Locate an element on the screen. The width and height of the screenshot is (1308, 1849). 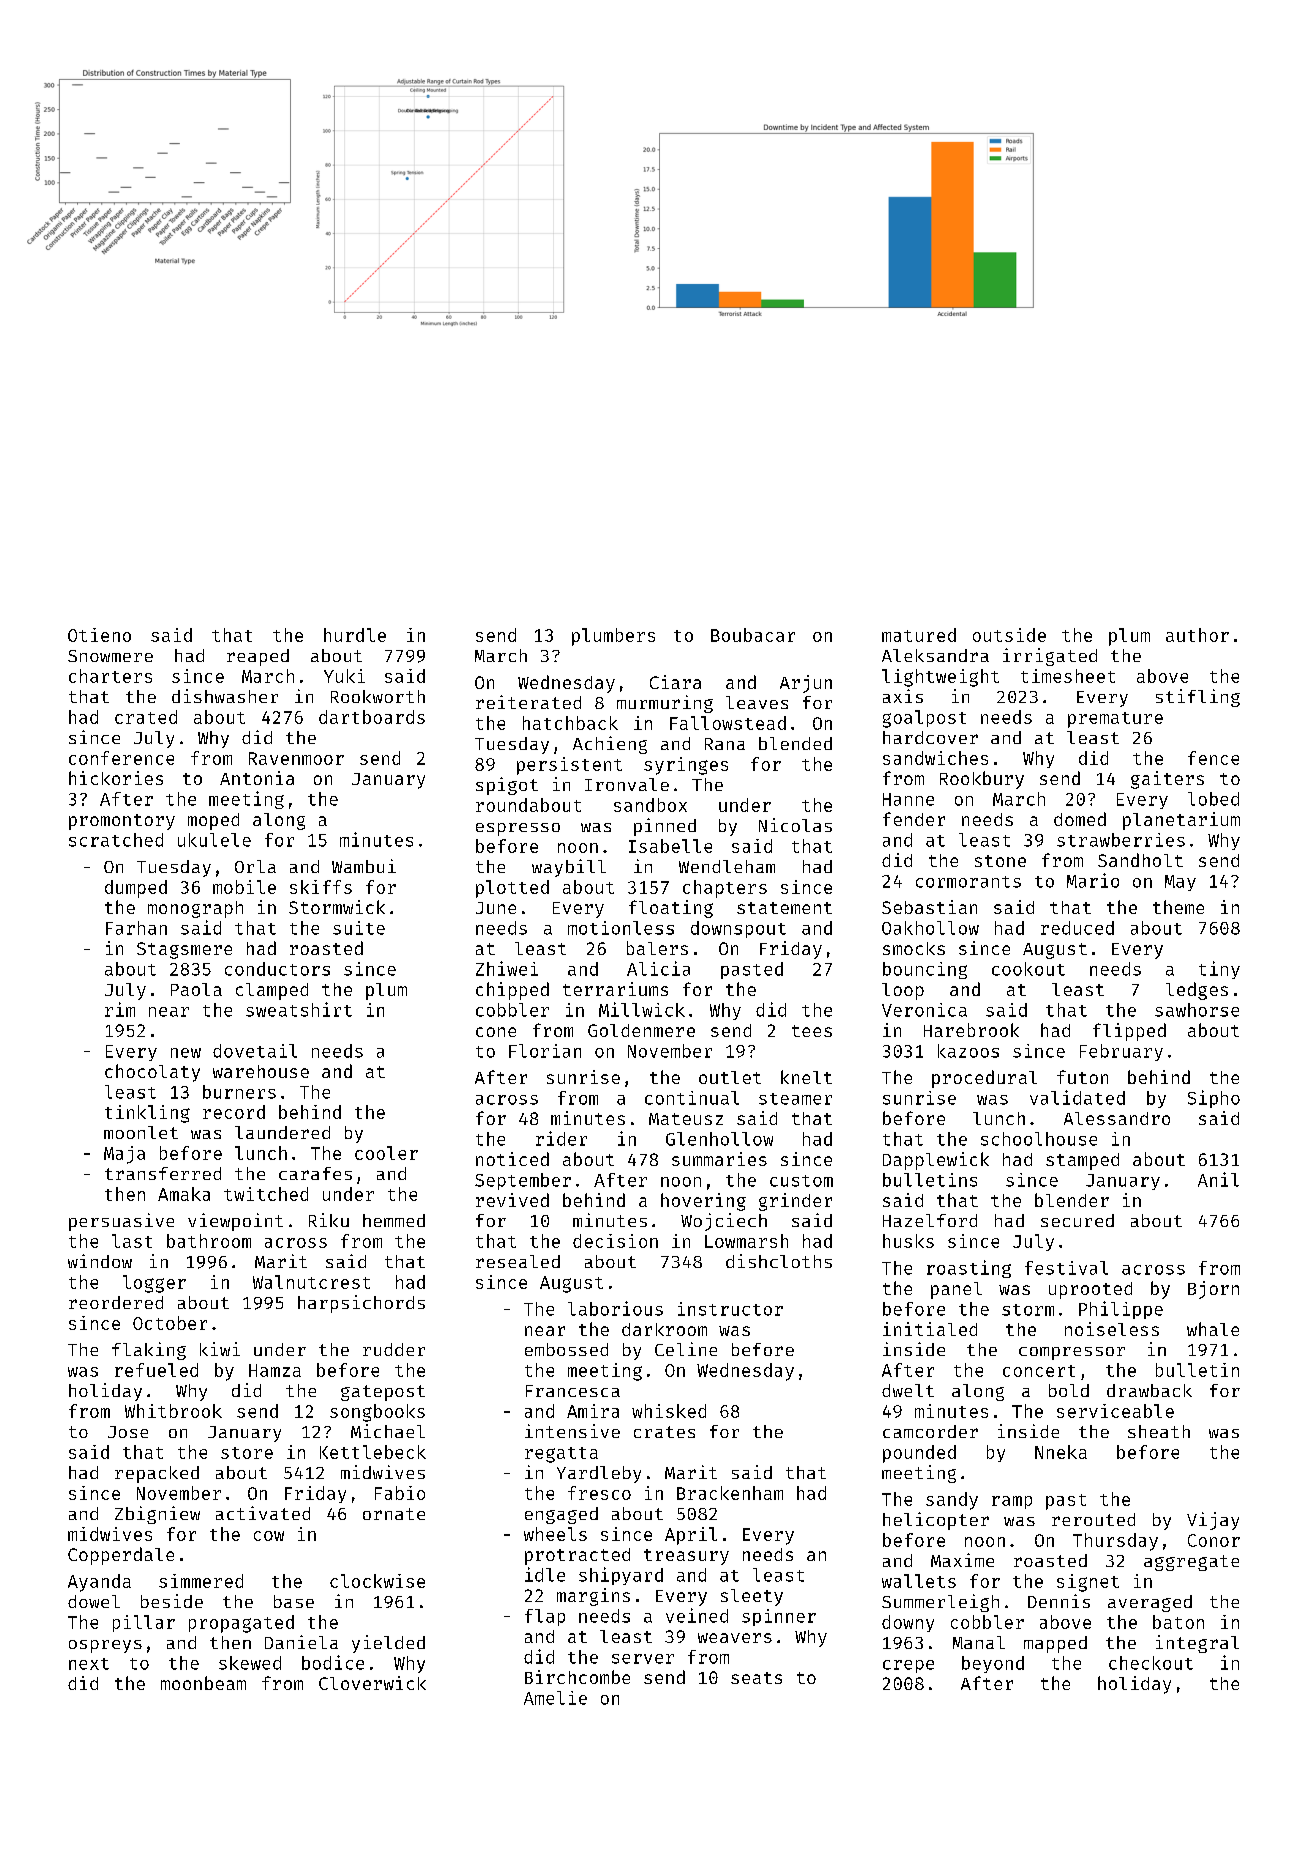
propagated is located at coordinates (241, 1624).
